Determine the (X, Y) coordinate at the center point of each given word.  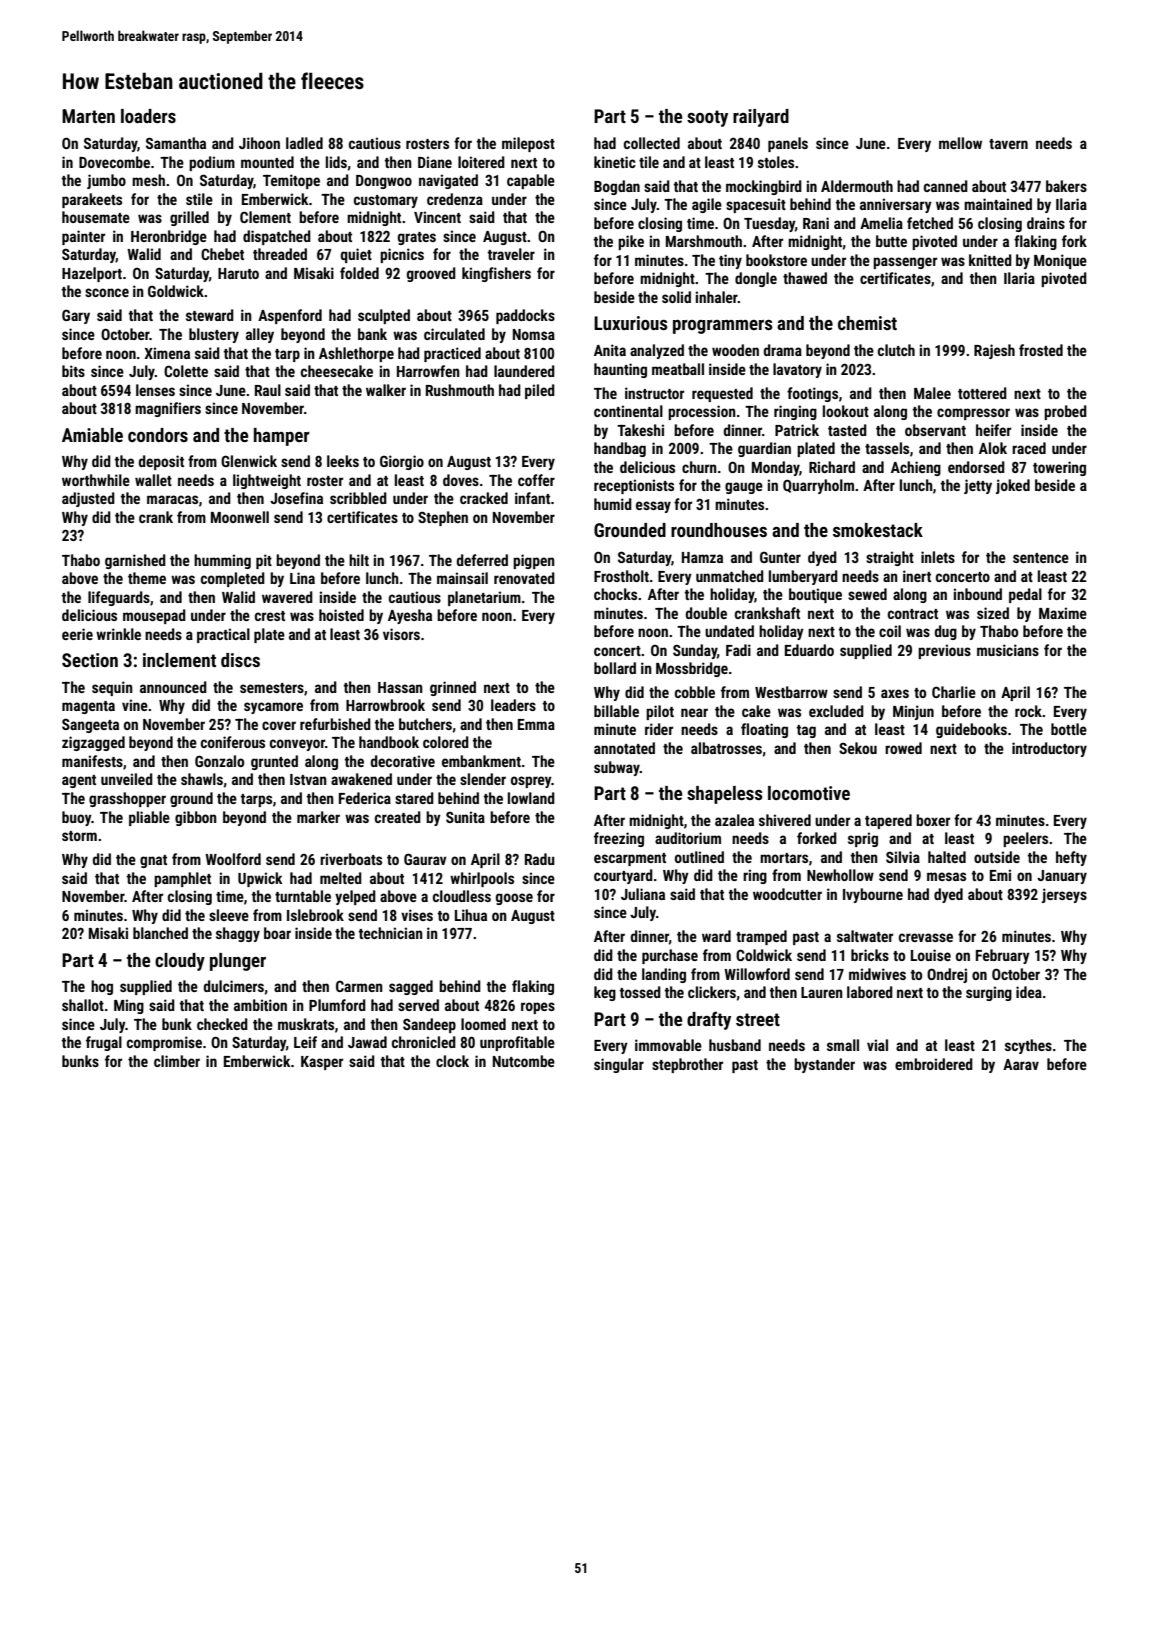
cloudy (180, 962)
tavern (1008, 144)
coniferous (233, 742)
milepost (528, 144)
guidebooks (971, 730)
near (694, 712)
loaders (148, 116)
